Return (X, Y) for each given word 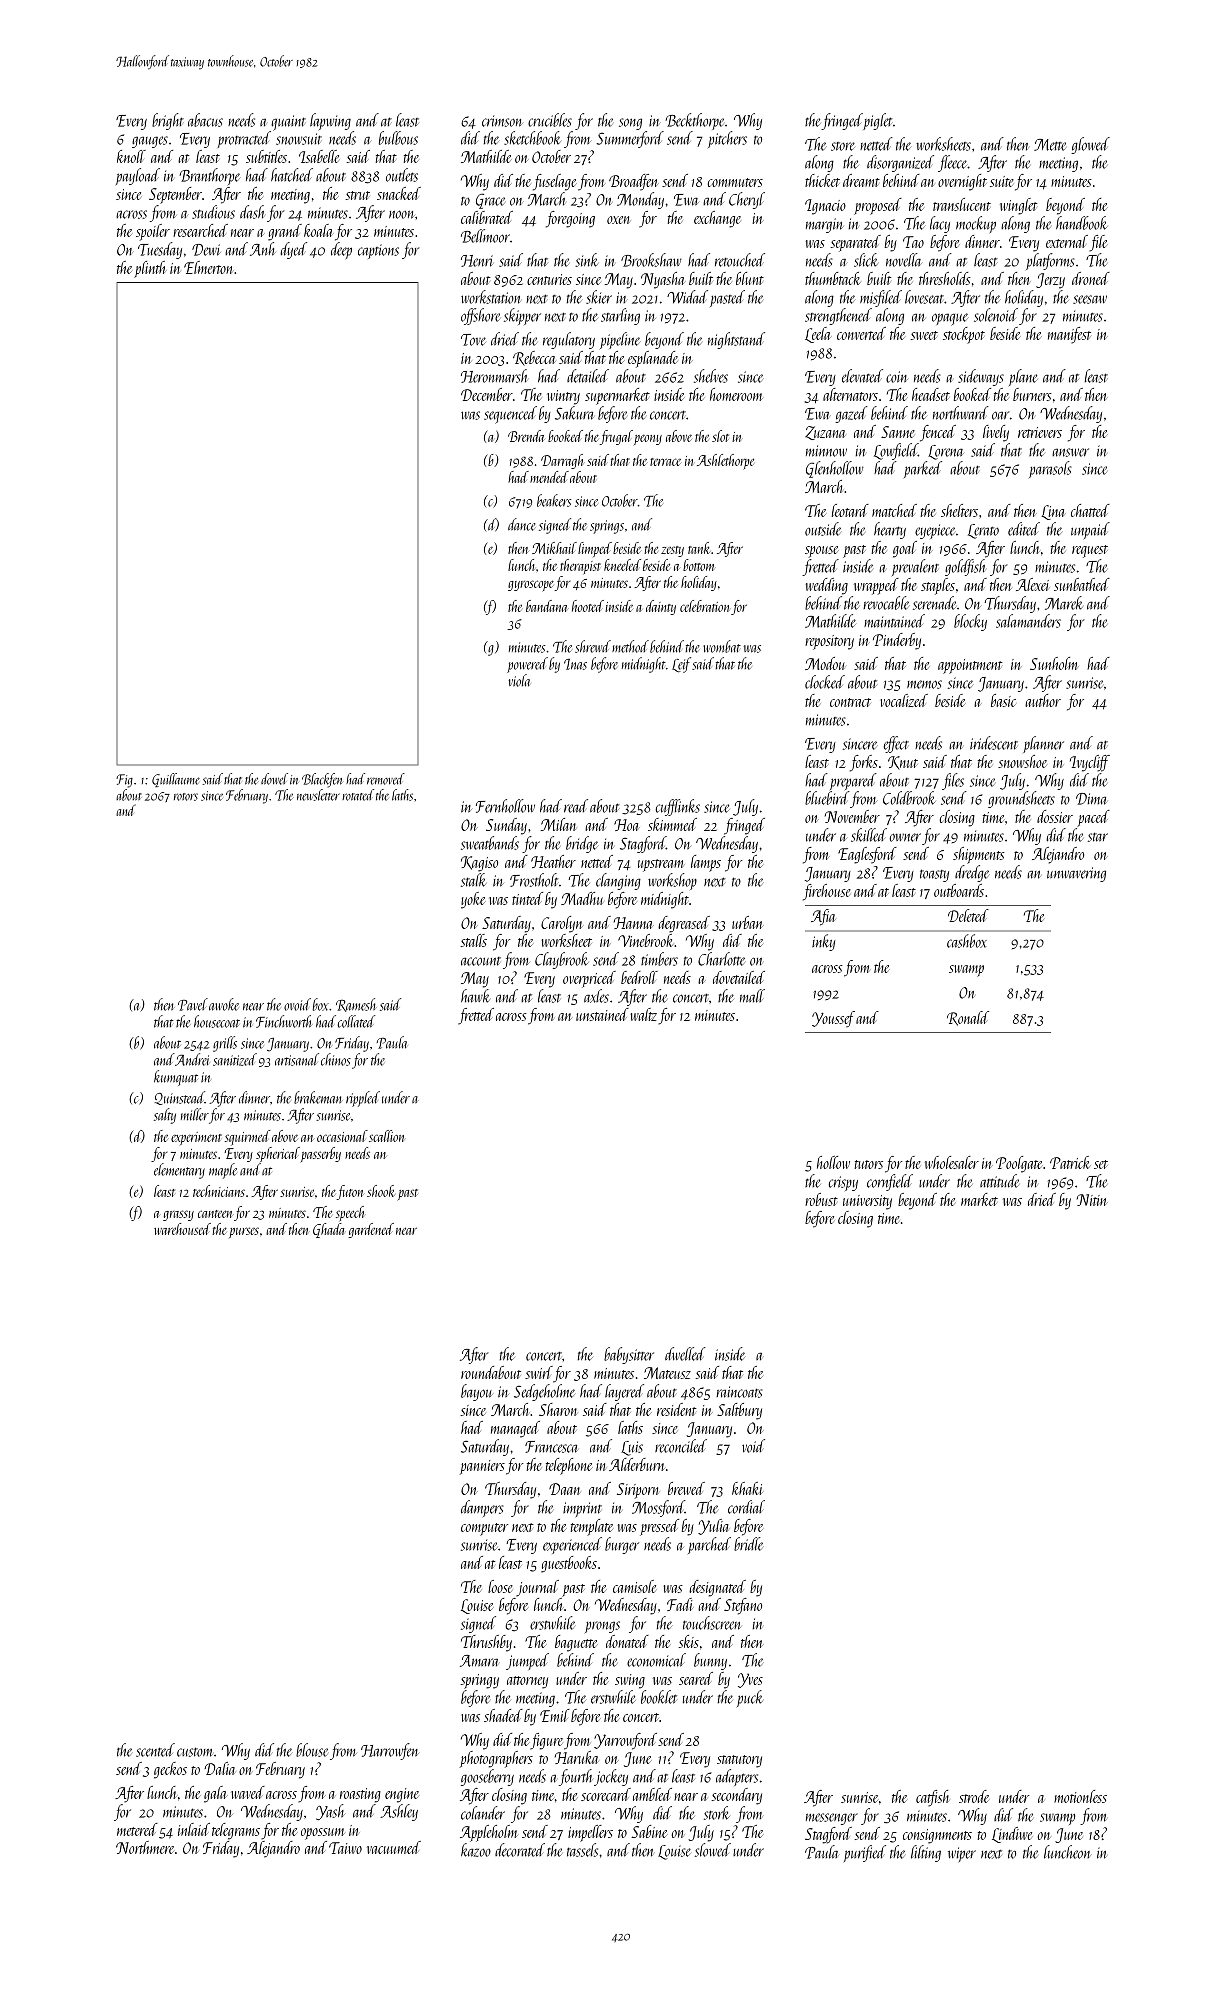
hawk (475, 996)
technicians (219, 1191)
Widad (687, 297)
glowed (1090, 145)
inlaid (194, 1829)
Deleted (968, 915)
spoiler (153, 232)
